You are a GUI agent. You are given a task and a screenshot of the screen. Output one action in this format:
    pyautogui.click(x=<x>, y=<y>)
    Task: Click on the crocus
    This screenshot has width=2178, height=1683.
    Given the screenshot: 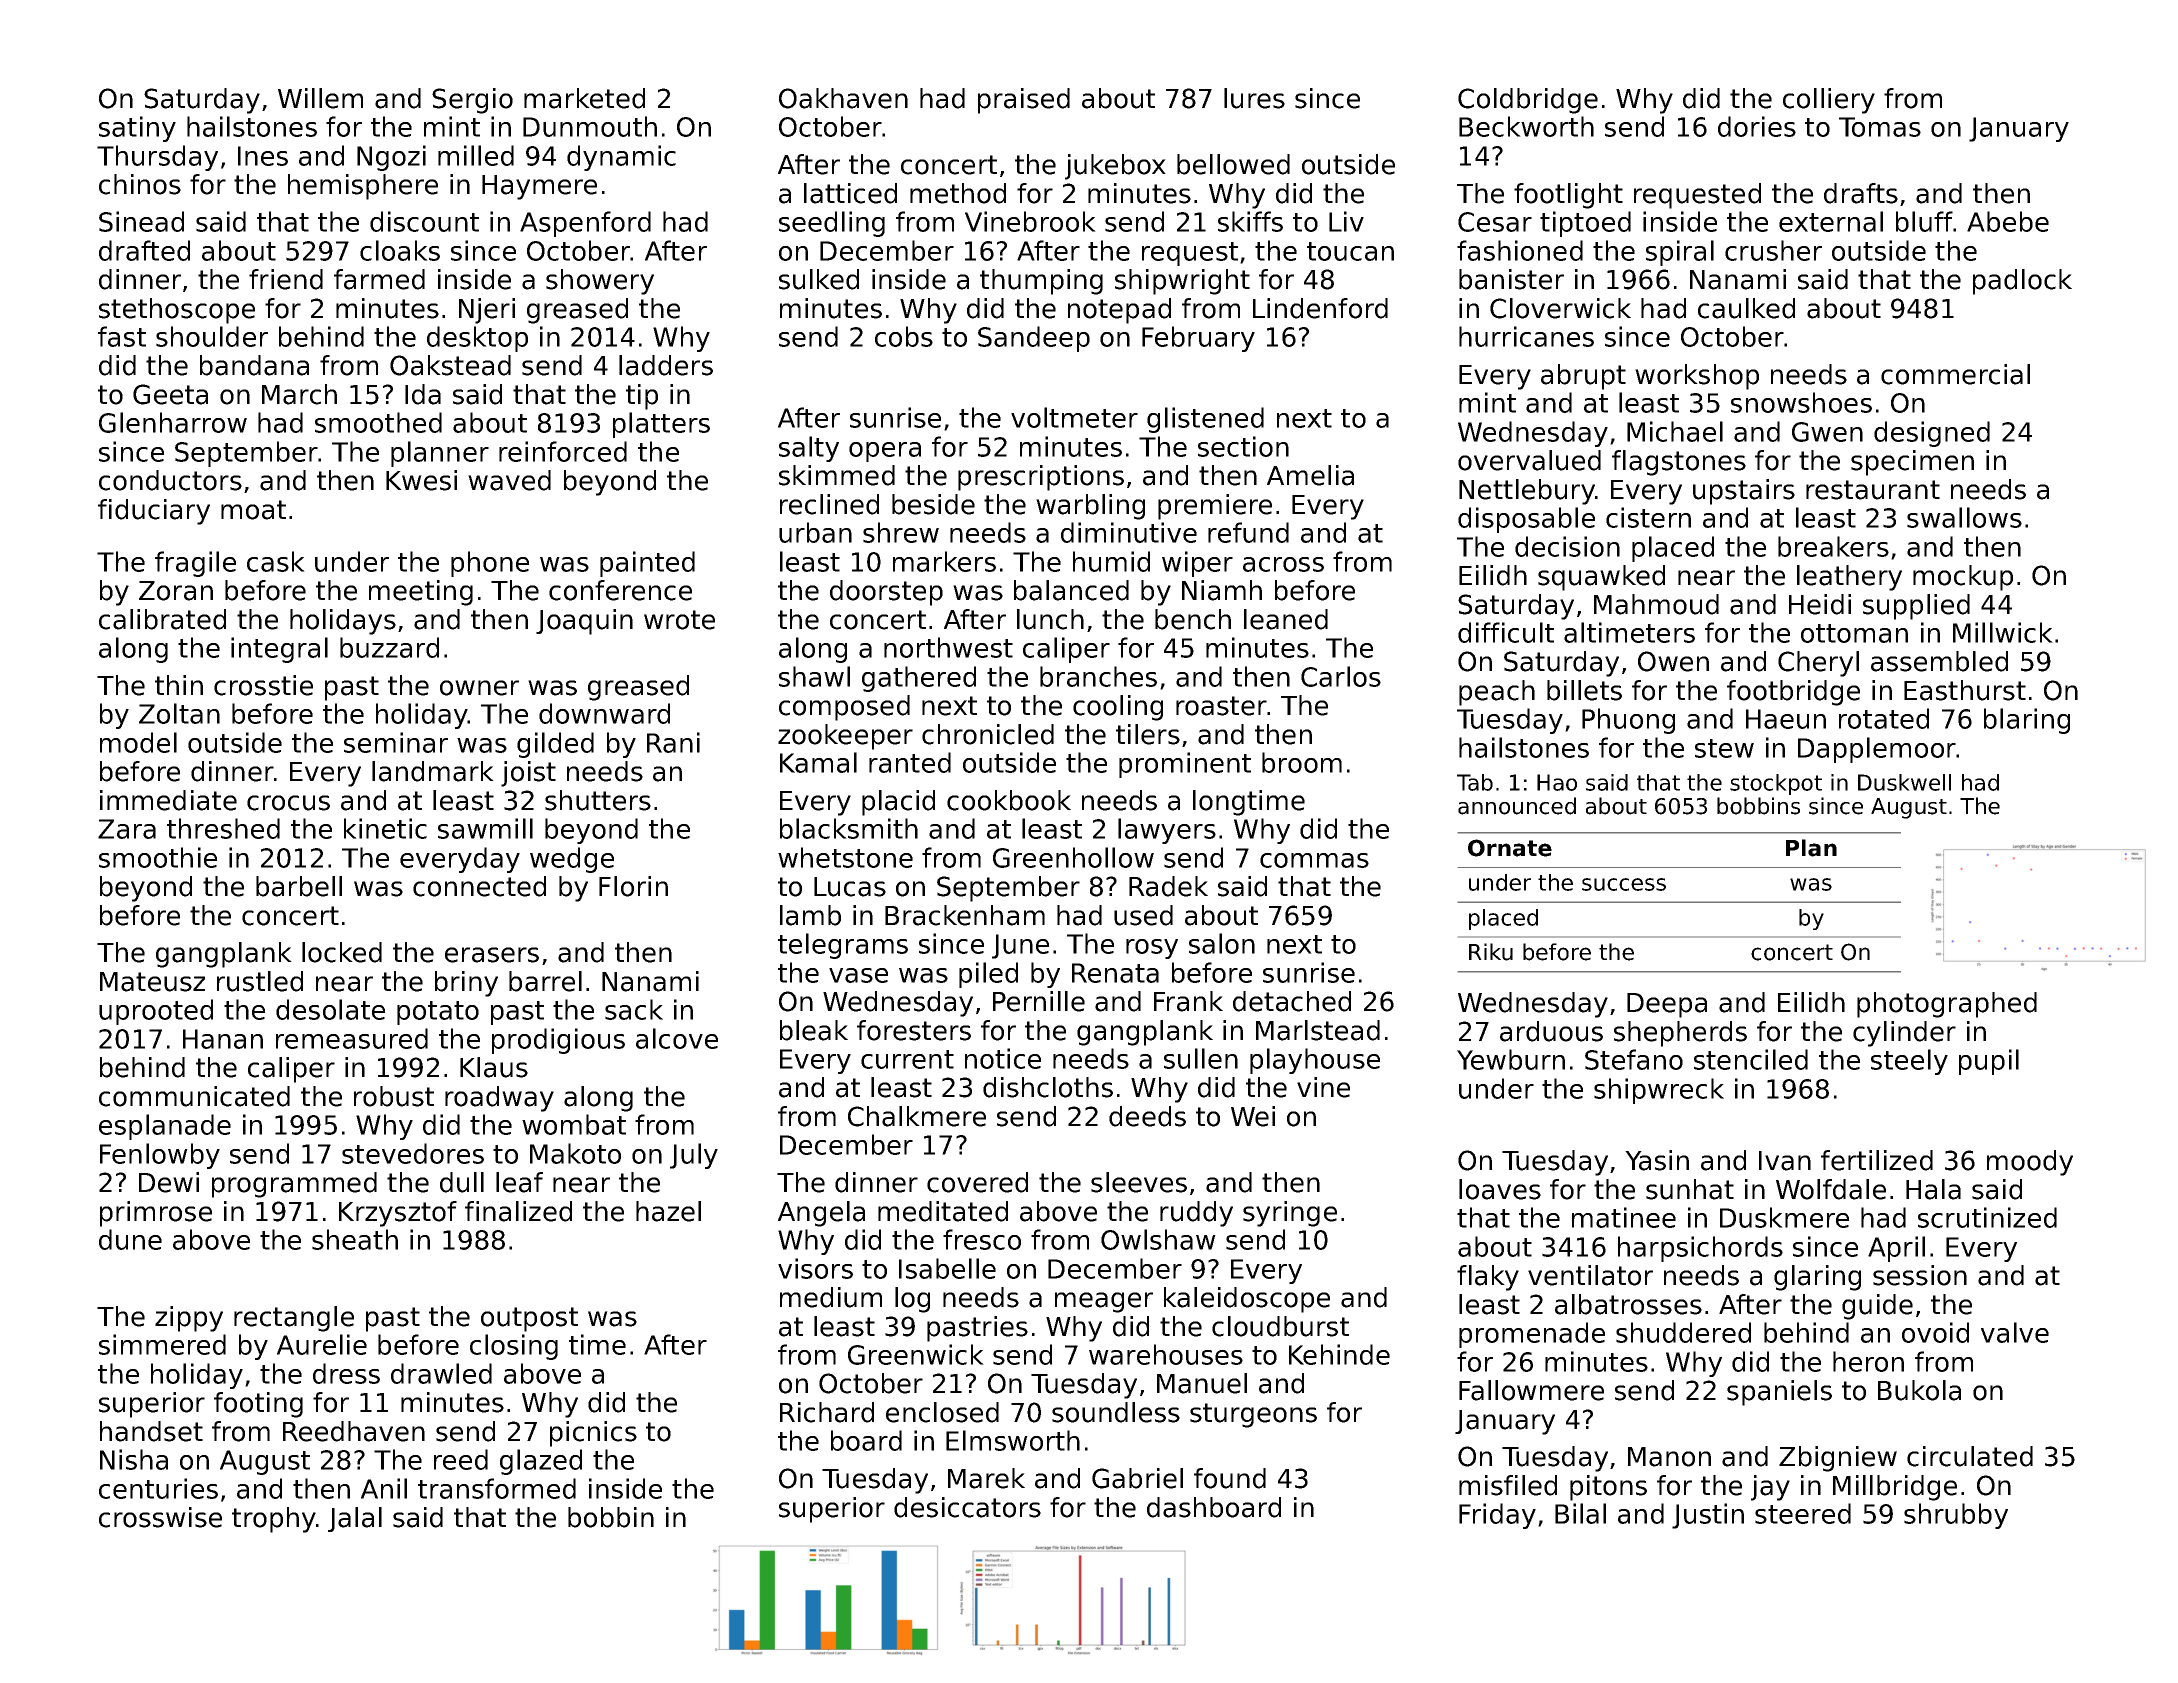 What is the action you would take?
    pyautogui.click(x=288, y=803)
